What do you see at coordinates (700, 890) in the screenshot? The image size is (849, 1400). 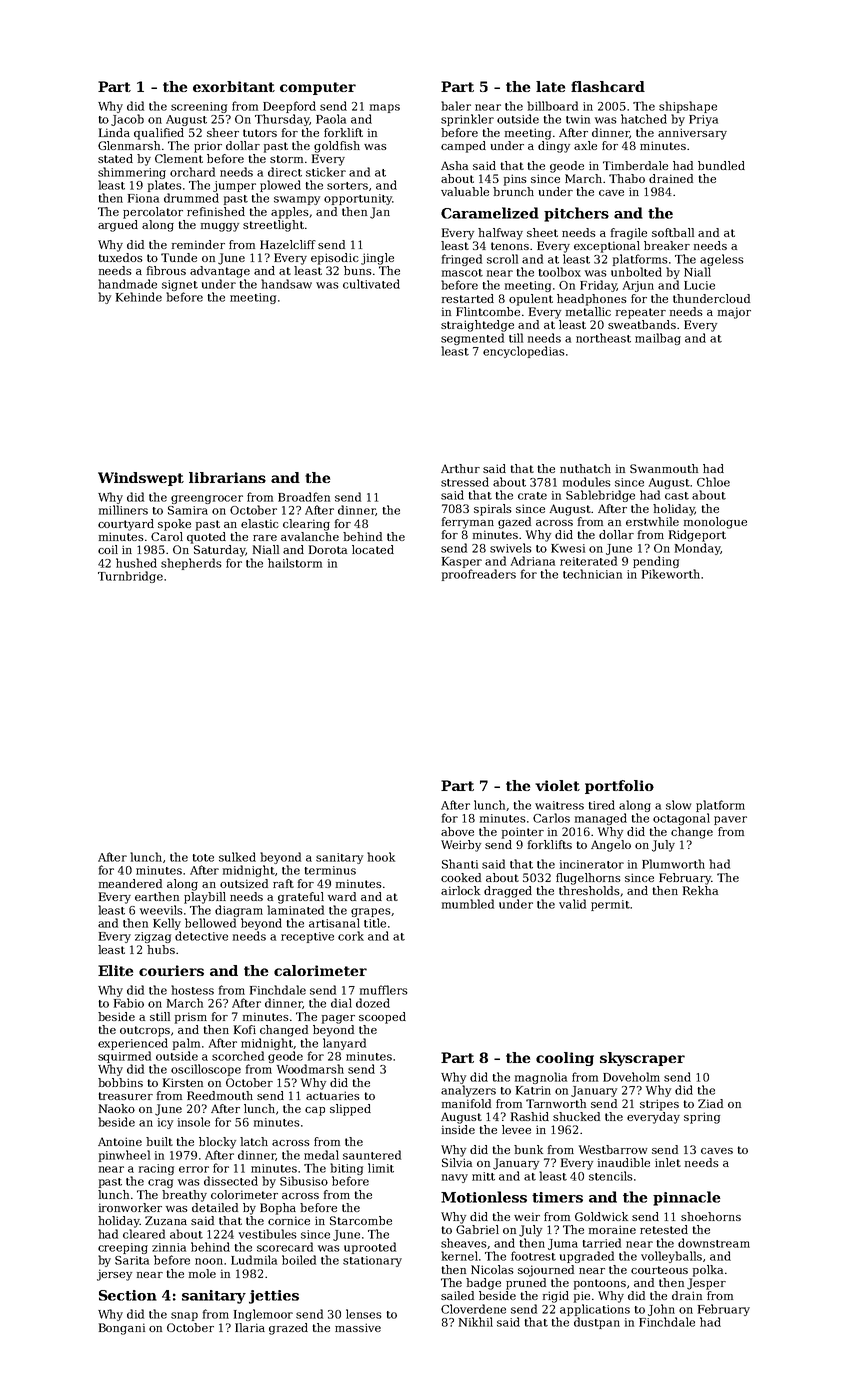 I see `Rekha` at bounding box center [700, 890].
